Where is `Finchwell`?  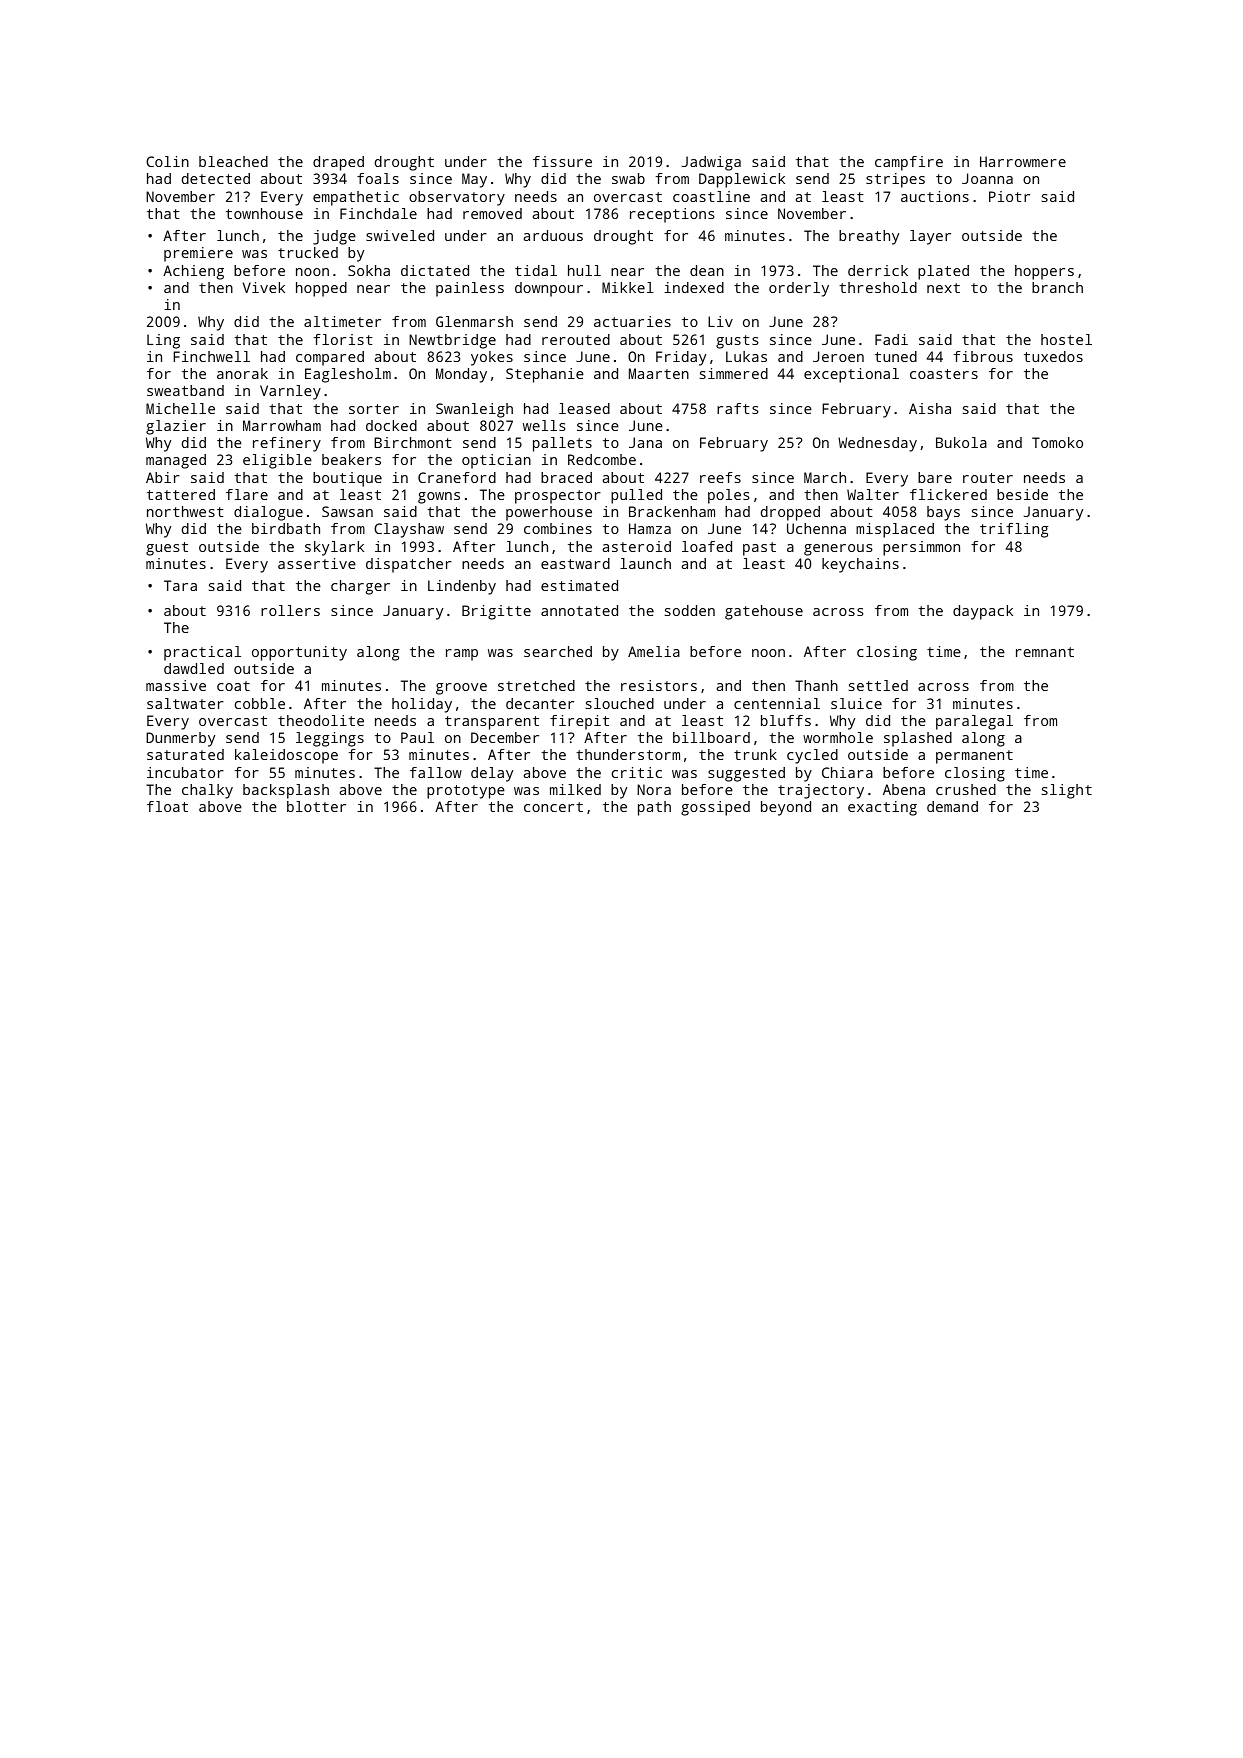 Finchwell is located at coordinates (211, 356).
